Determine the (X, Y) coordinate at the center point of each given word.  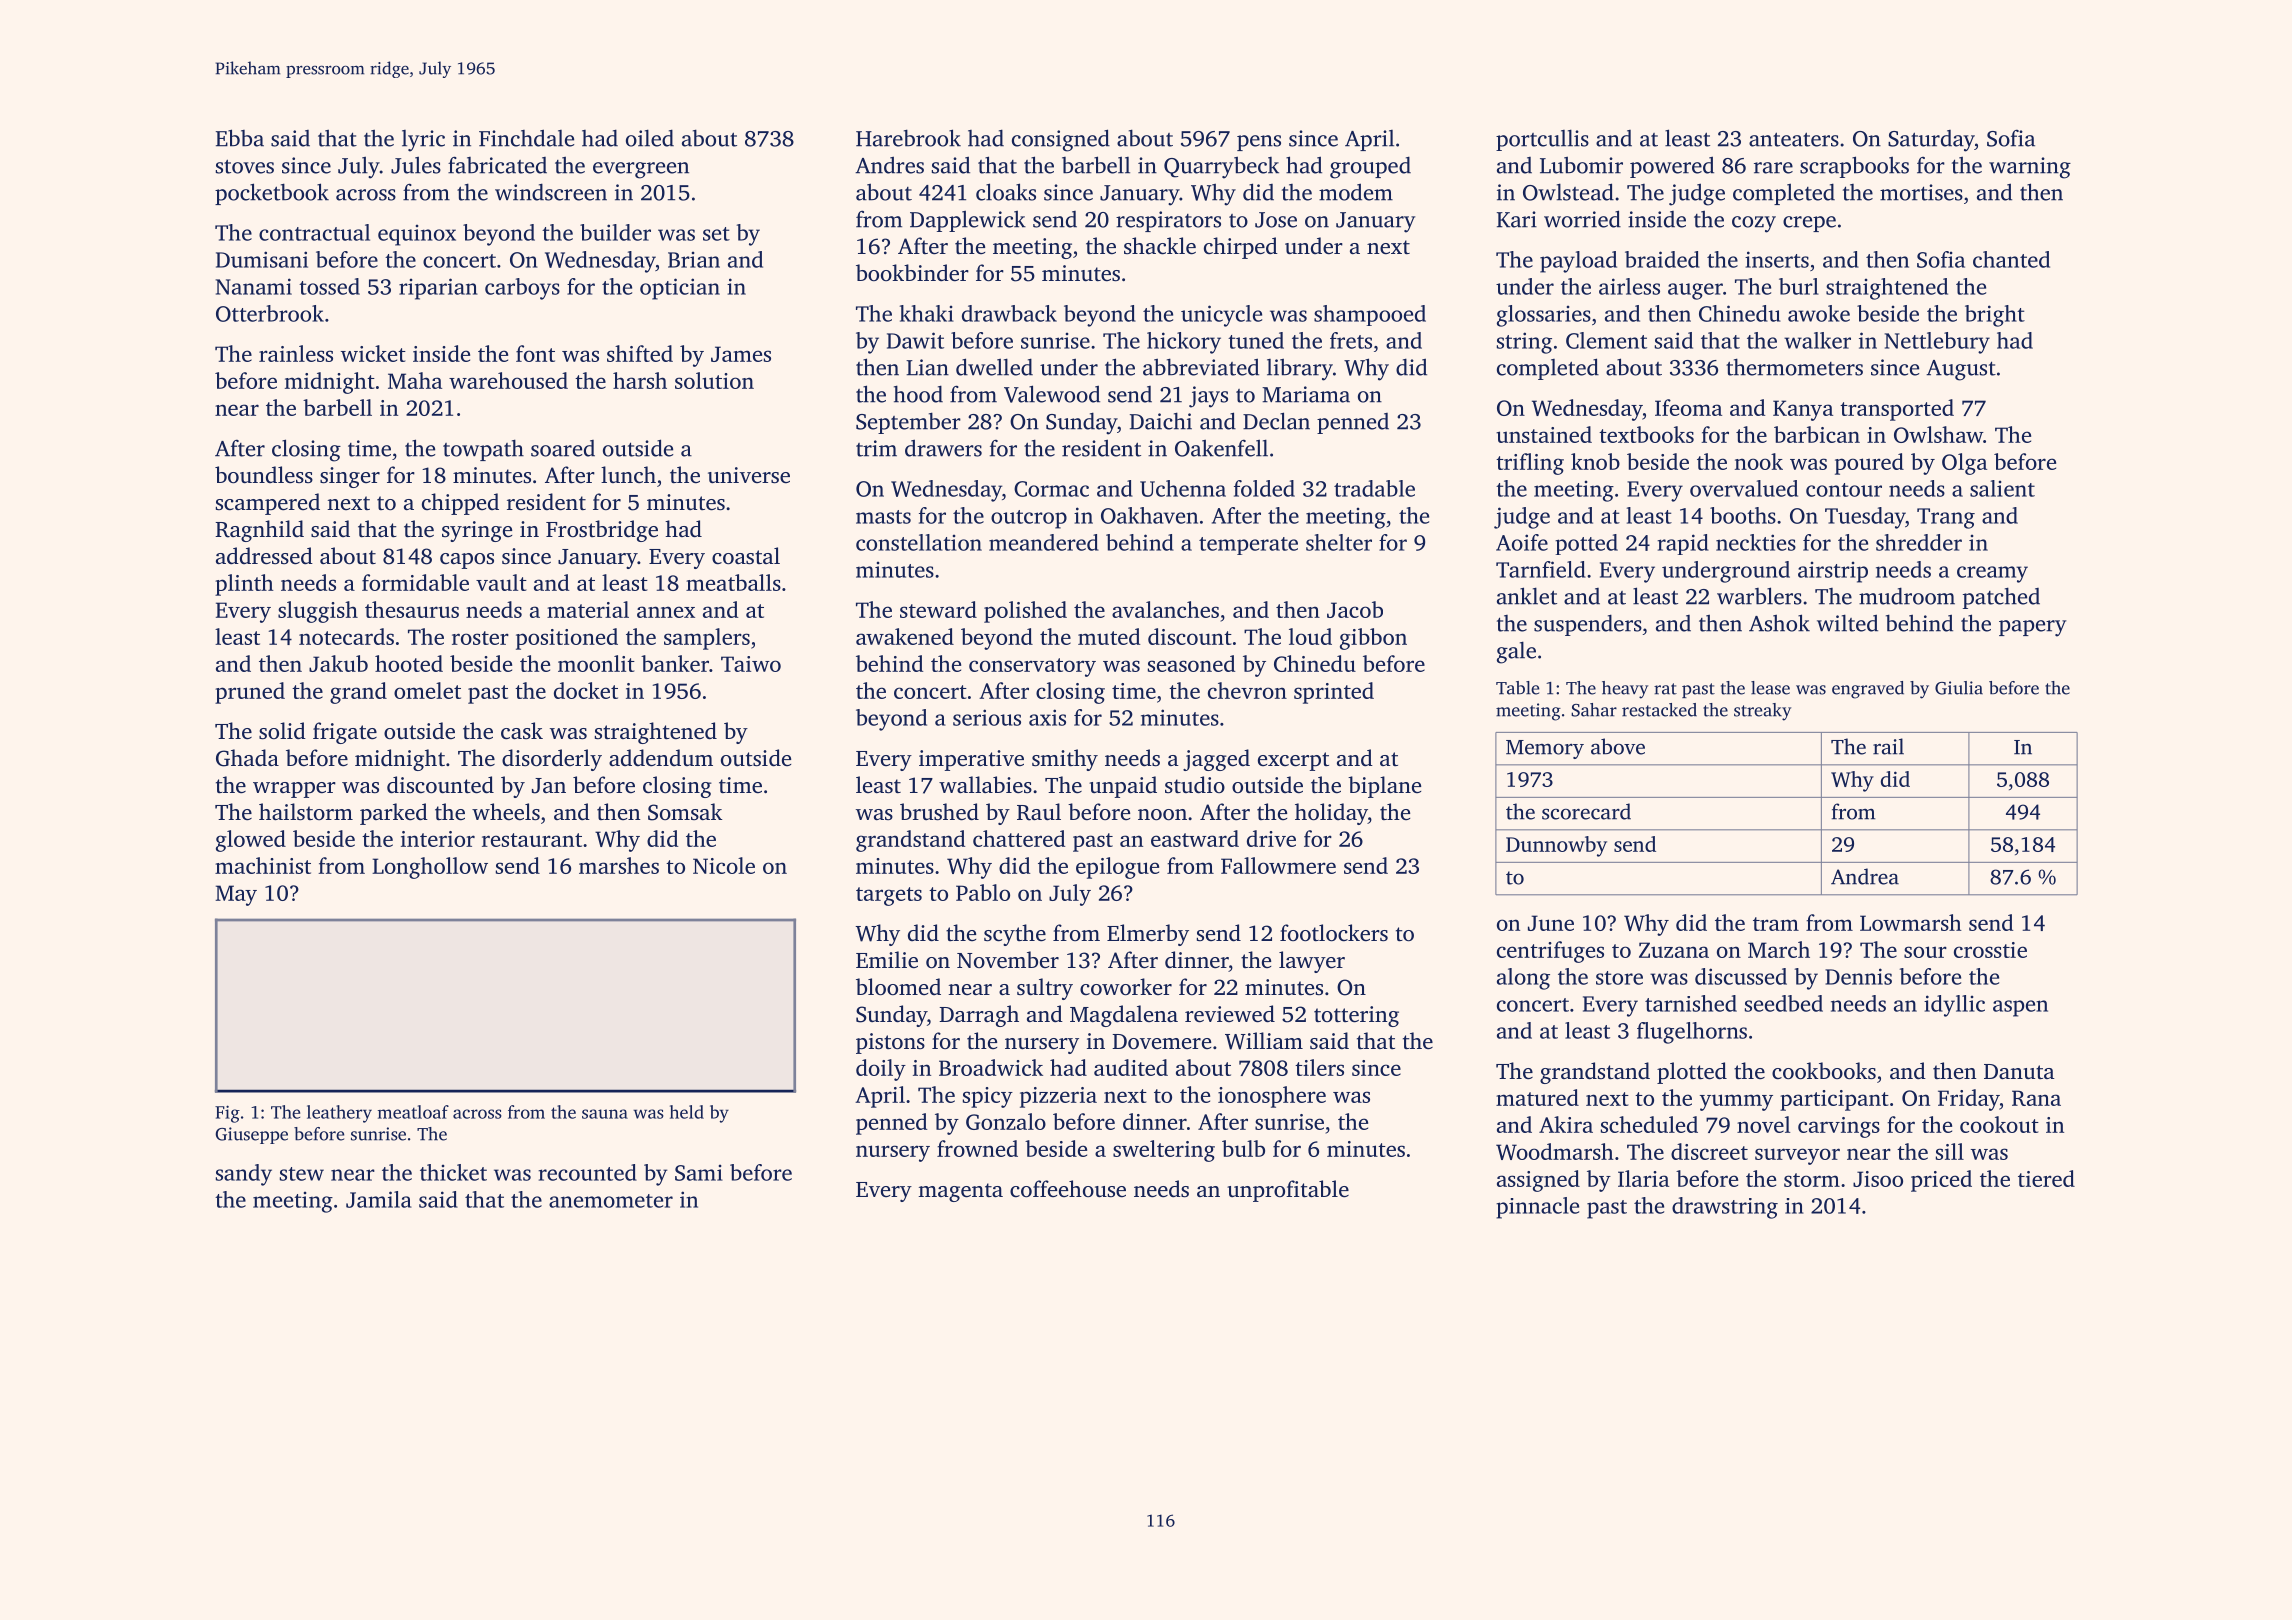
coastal (746, 556)
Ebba (240, 138)
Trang (1946, 518)
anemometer (611, 1201)
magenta (960, 1192)
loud (1310, 636)
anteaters (1794, 139)
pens (1259, 143)
